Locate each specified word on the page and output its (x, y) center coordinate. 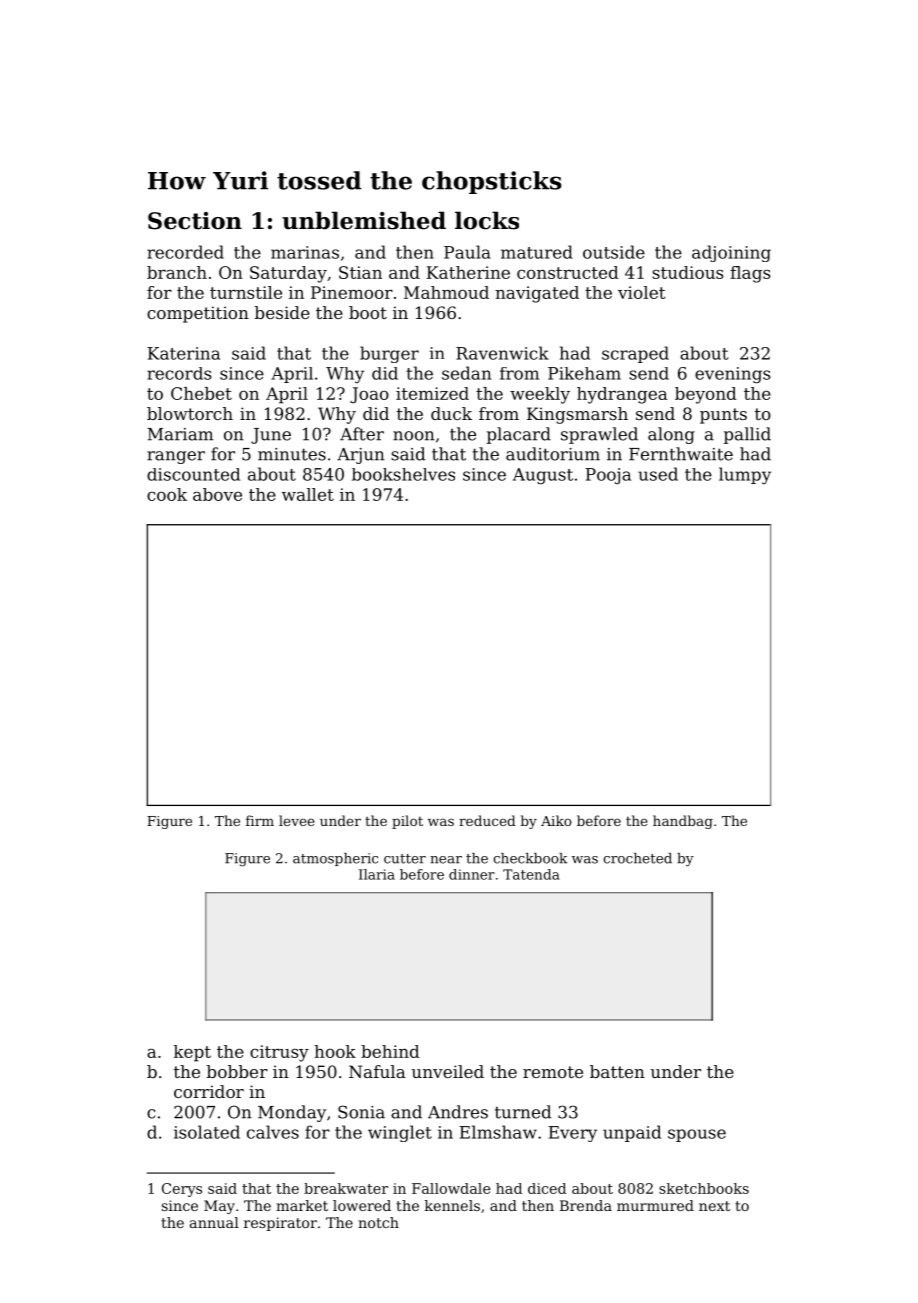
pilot (407, 822)
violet (642, 292)
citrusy (279, 1053)
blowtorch (190, 413)
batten (617, 1071)
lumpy (745, 475)
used (658, 474)
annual (214, 1222)
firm (260, 820)
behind (390, 1051)
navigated (537, 294)
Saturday (288, 274)
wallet (308, 494)
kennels (452, 1205)
